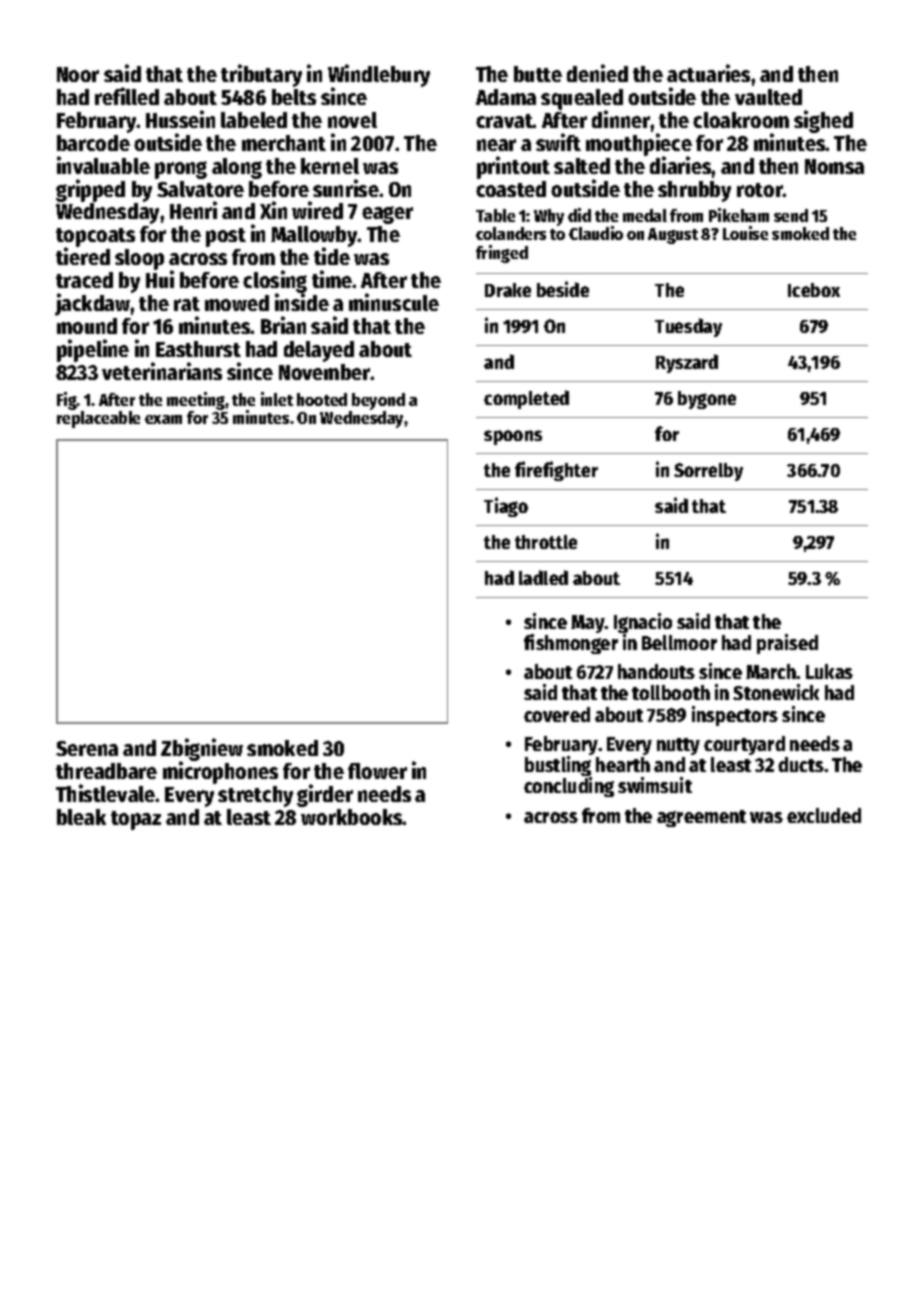 The width and height of the page is (924, 1311). Describe the element at coordinates (801, 764) in the page. I see `ducts` at that location.
